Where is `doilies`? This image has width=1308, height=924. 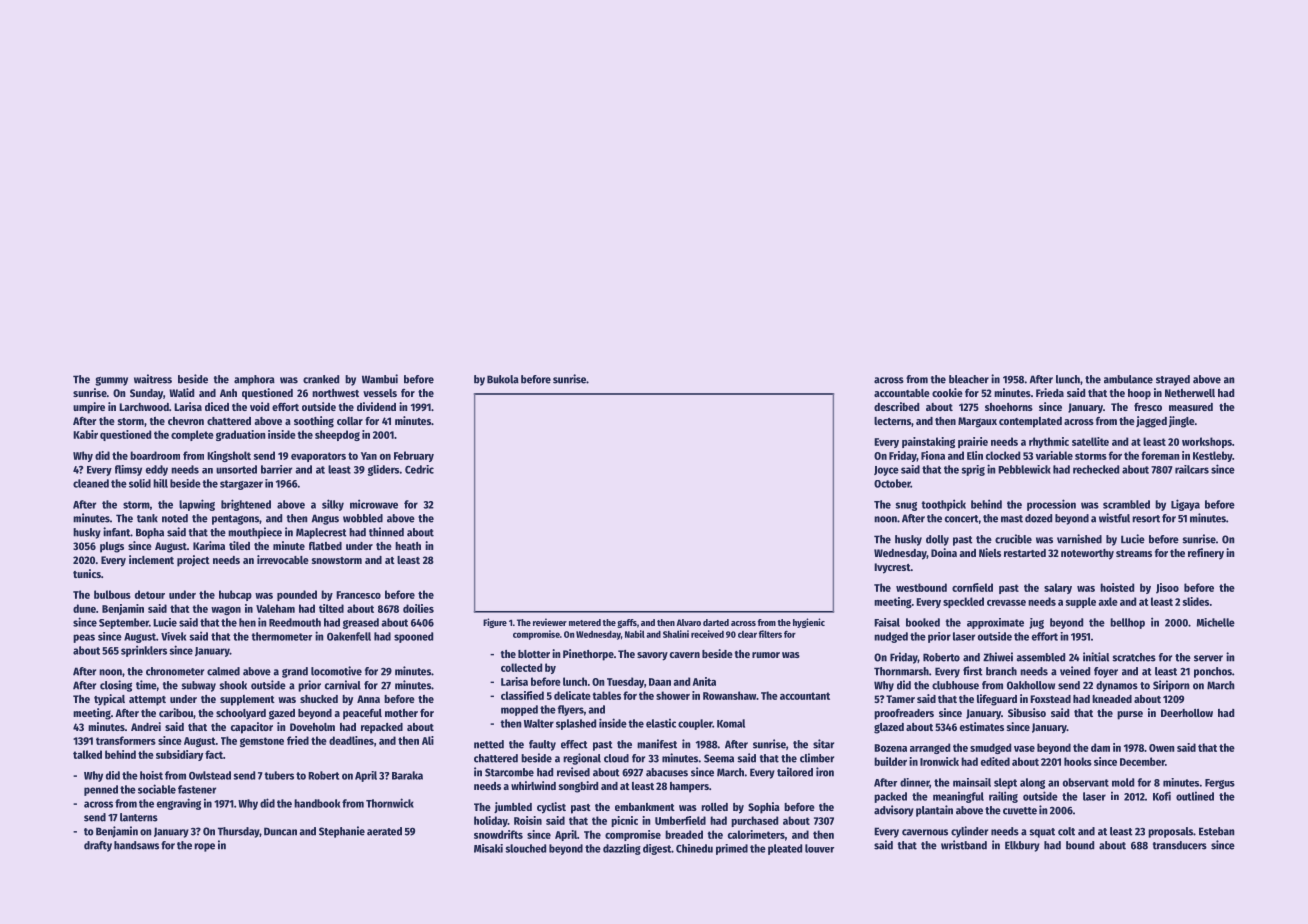 doilies is located at coordinates (418, 608).
